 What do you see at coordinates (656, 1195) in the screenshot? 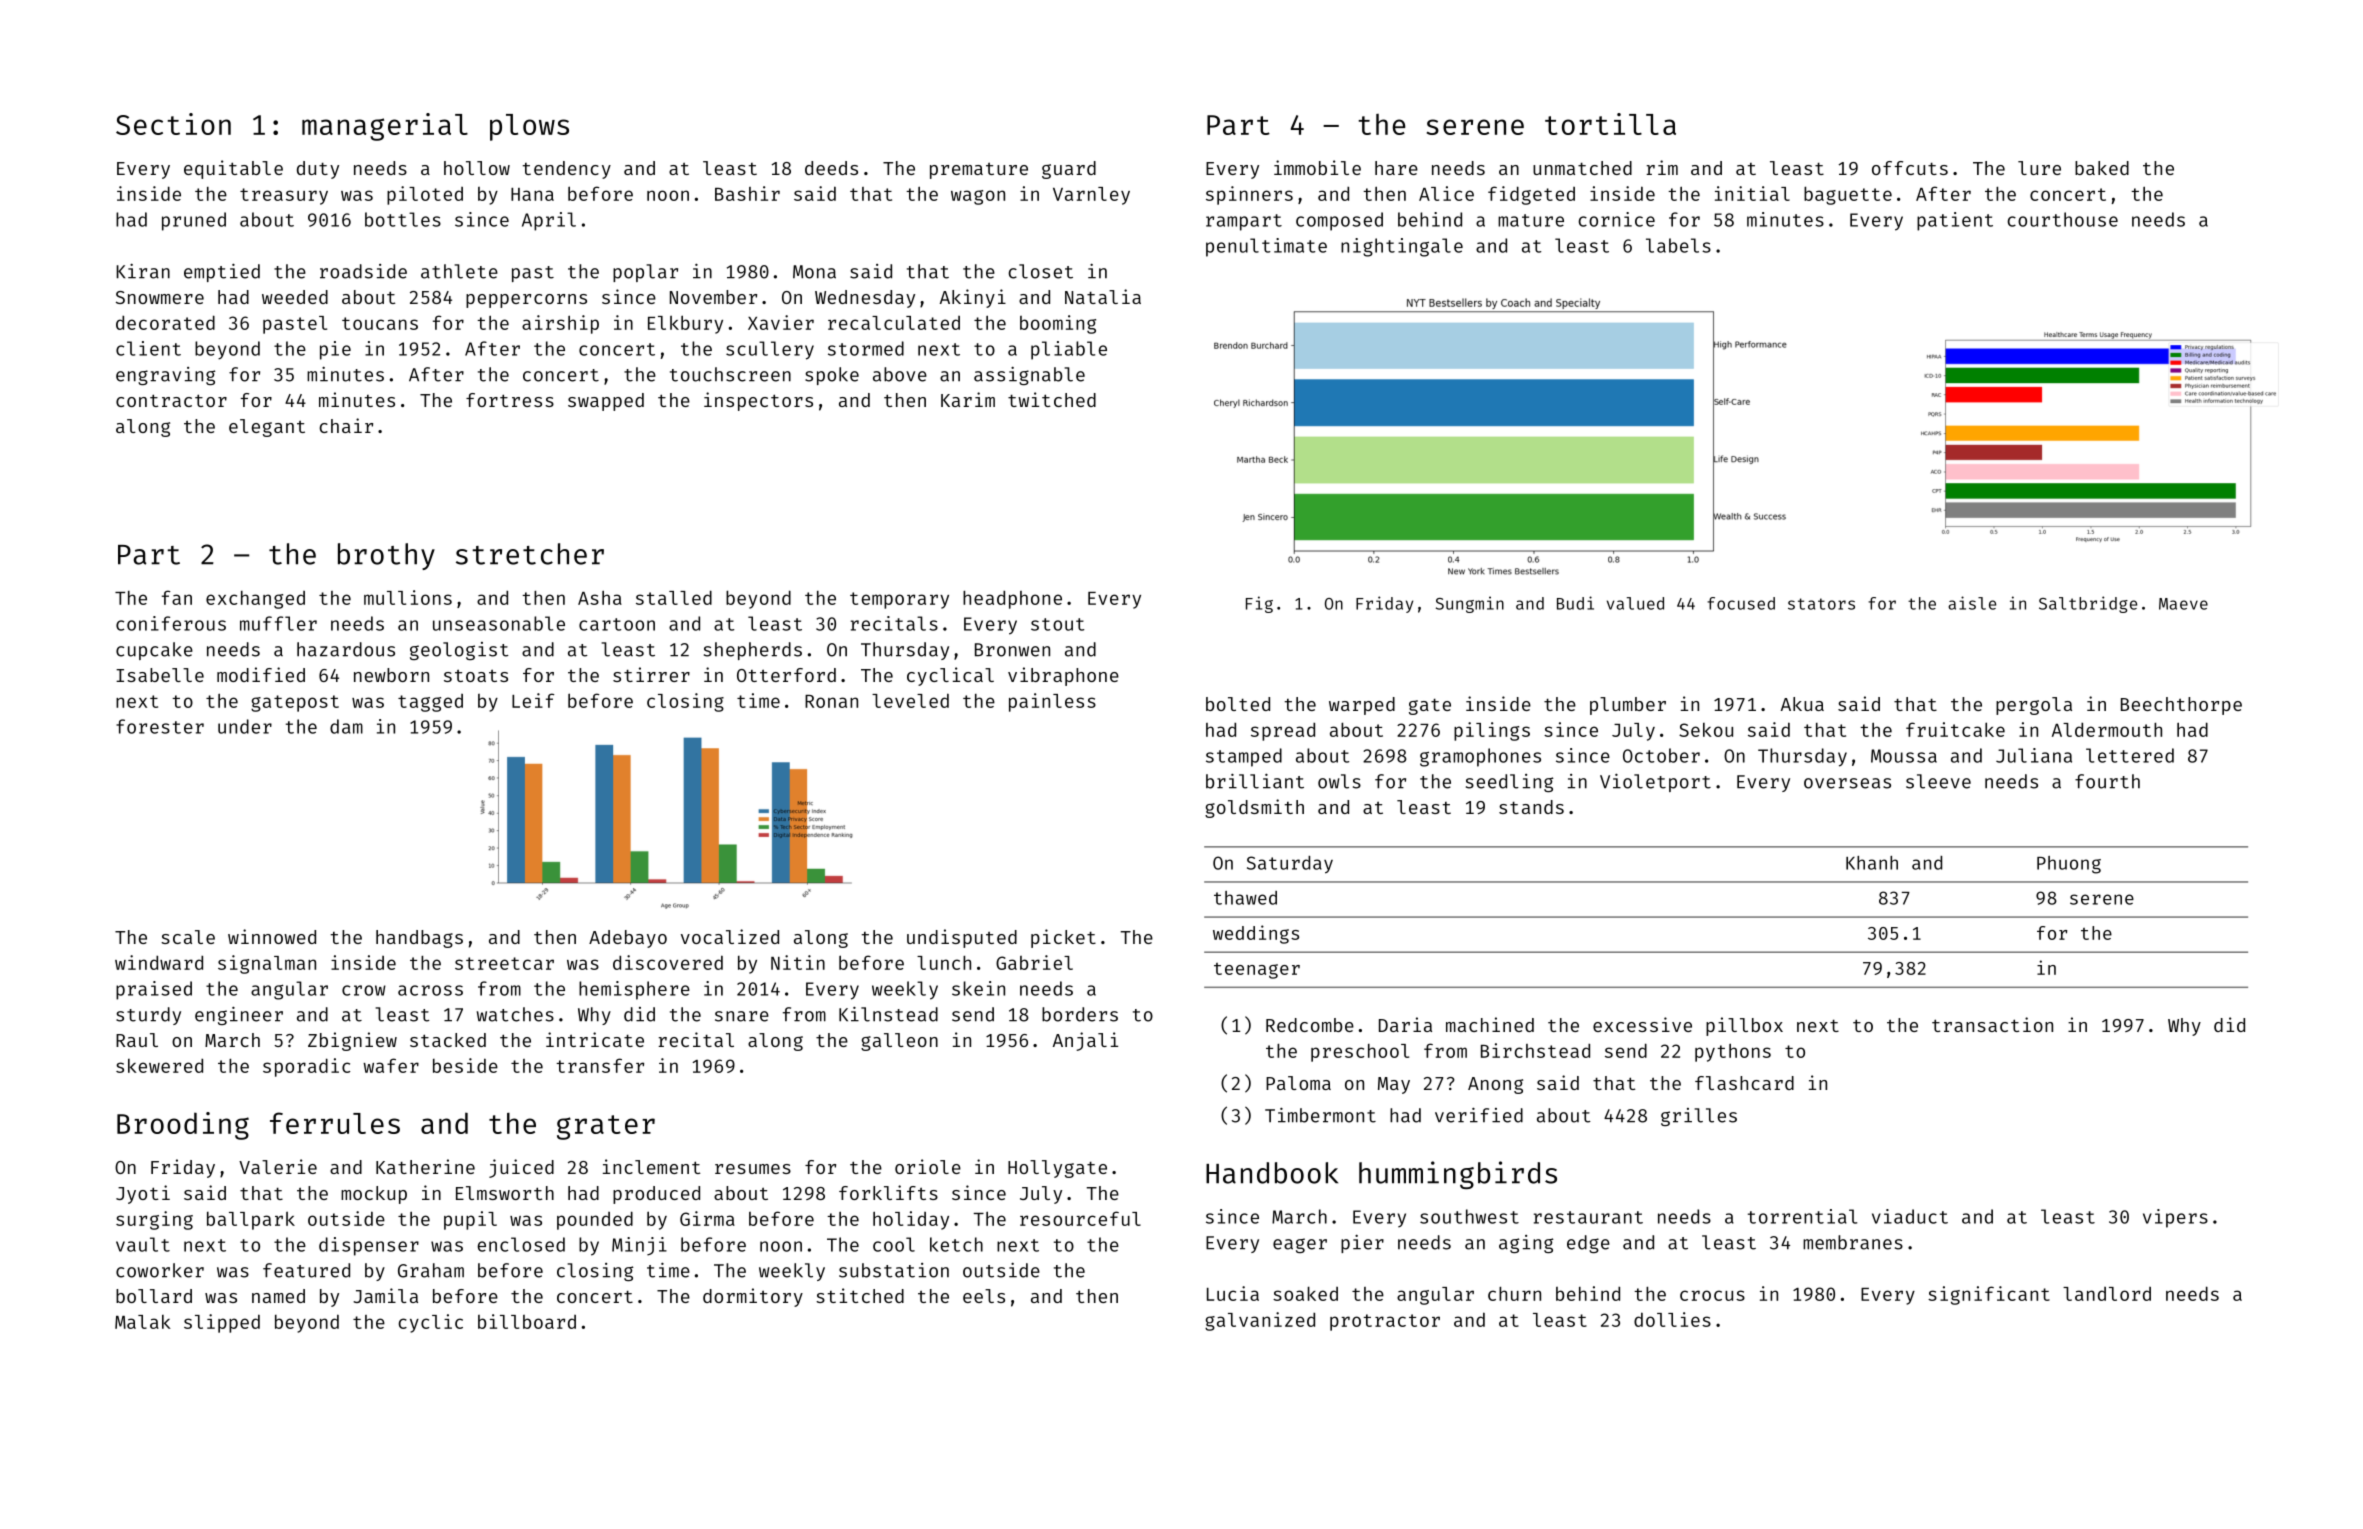
I see `produced` at bounding box center [656, 1195].
